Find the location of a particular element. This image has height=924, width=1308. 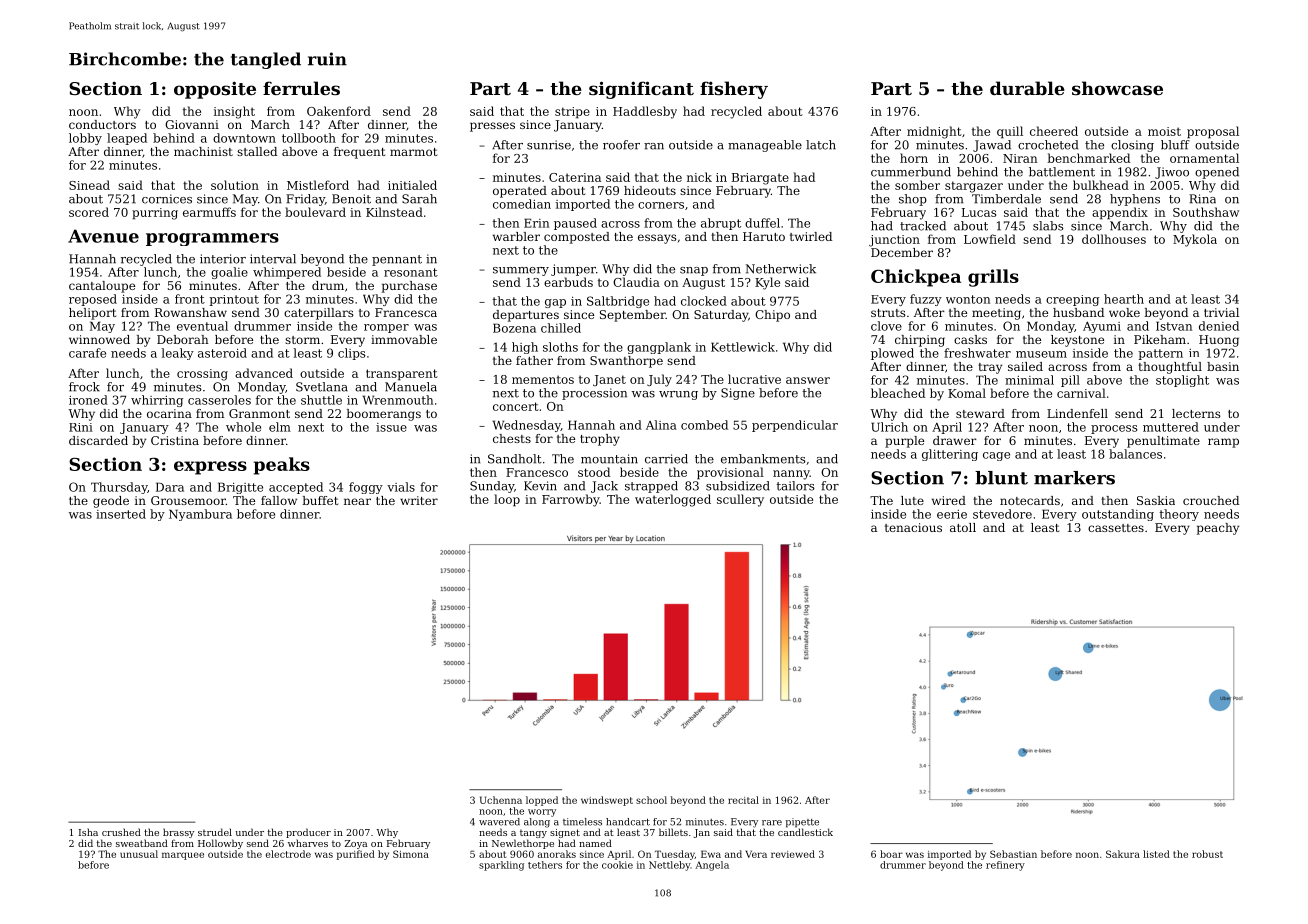

romper is located at coordinates (386, 328).
